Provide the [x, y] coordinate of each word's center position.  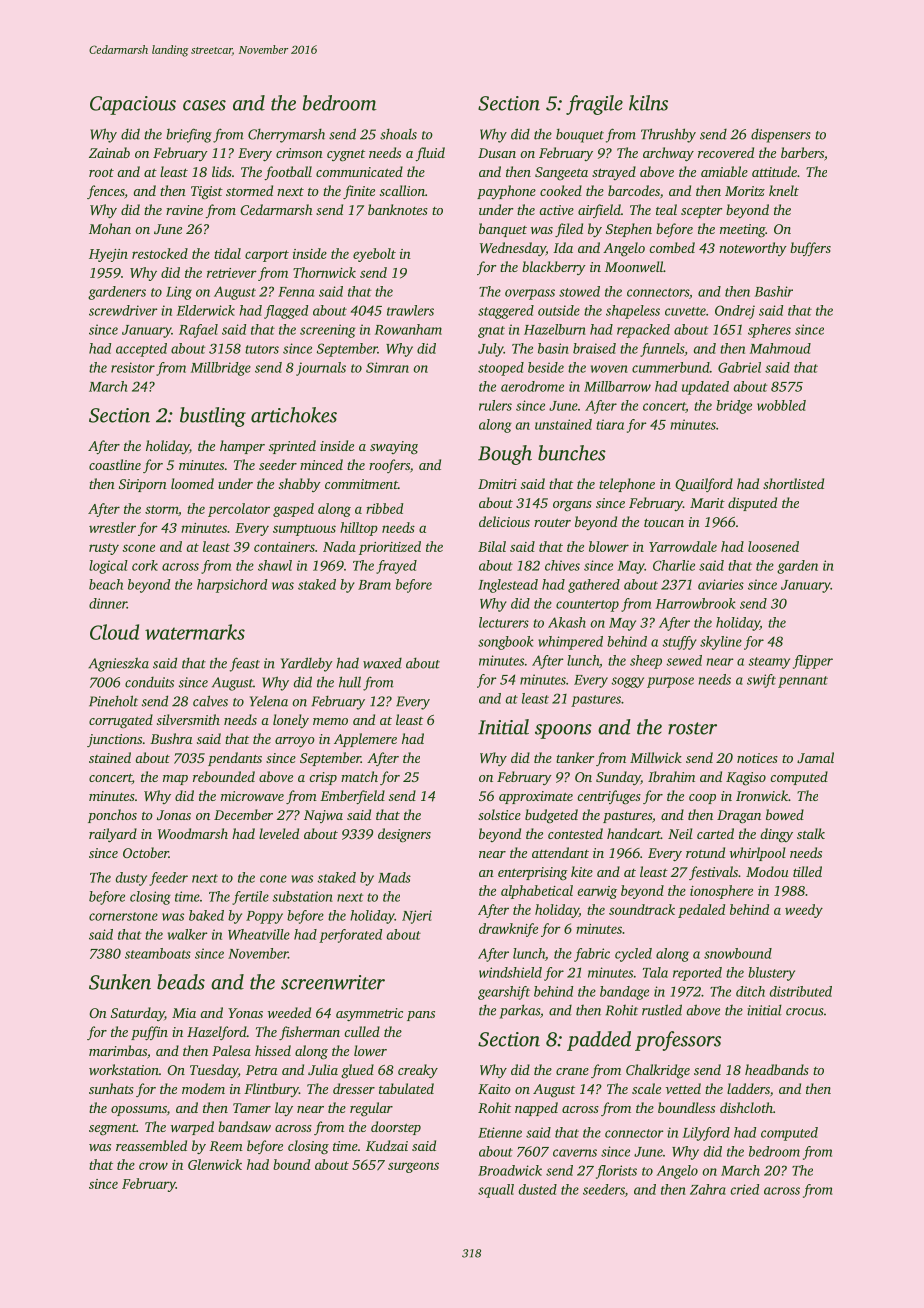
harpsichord [232, 586]
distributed [801, 991]
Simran [387, 367]
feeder [168, 879]
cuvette [685, 311]
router [552, 522]
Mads [394, 877]
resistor [133, 367]
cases [204, 105]
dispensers [781, 136]
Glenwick [215, 1164]
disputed [752, 504]
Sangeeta [561, 173]
